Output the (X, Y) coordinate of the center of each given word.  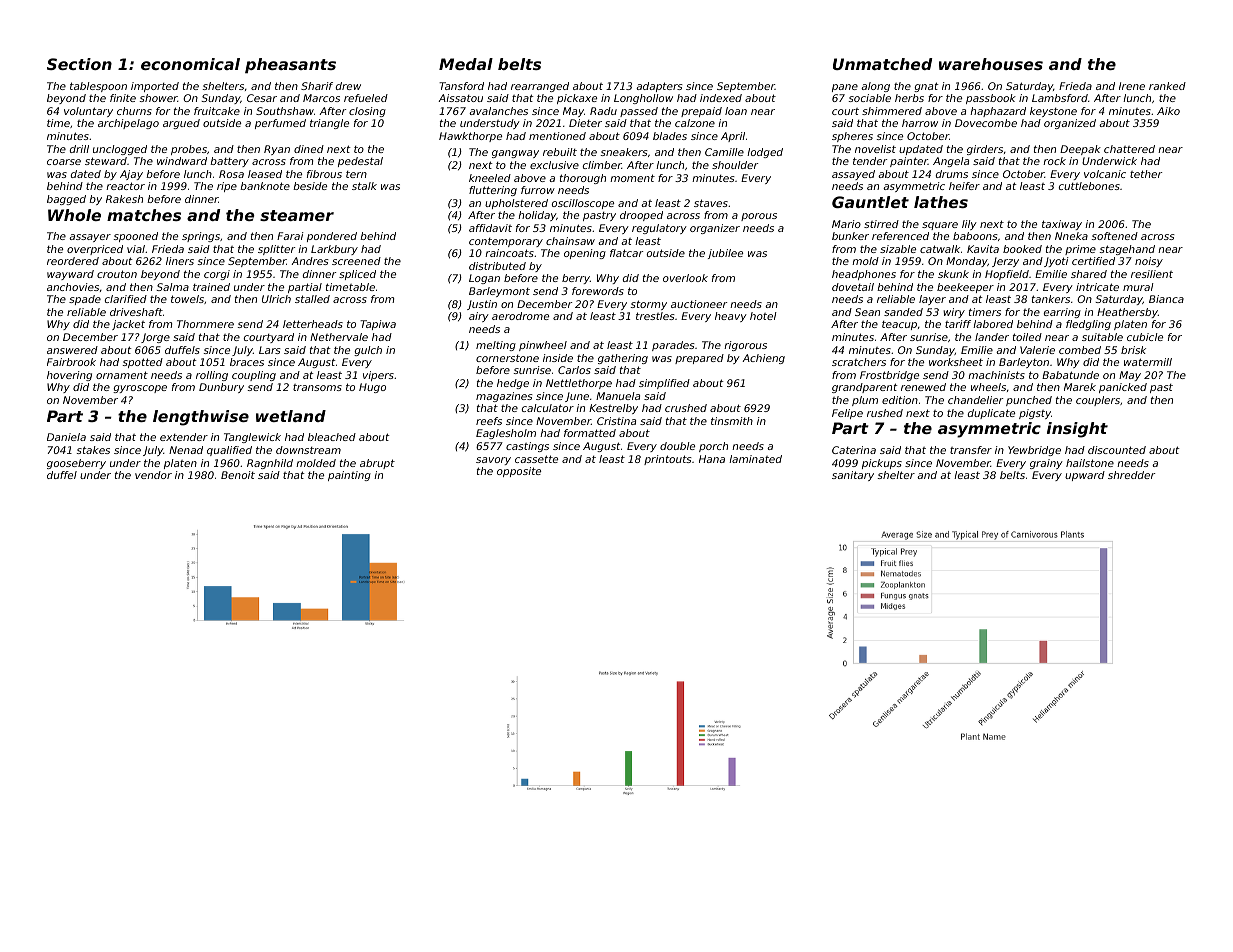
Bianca (1166, 299)
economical (190, 64)
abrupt (377, 464)
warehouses (991, 64)
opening (585, 254)
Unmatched (882, 64)
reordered (73, 261)
